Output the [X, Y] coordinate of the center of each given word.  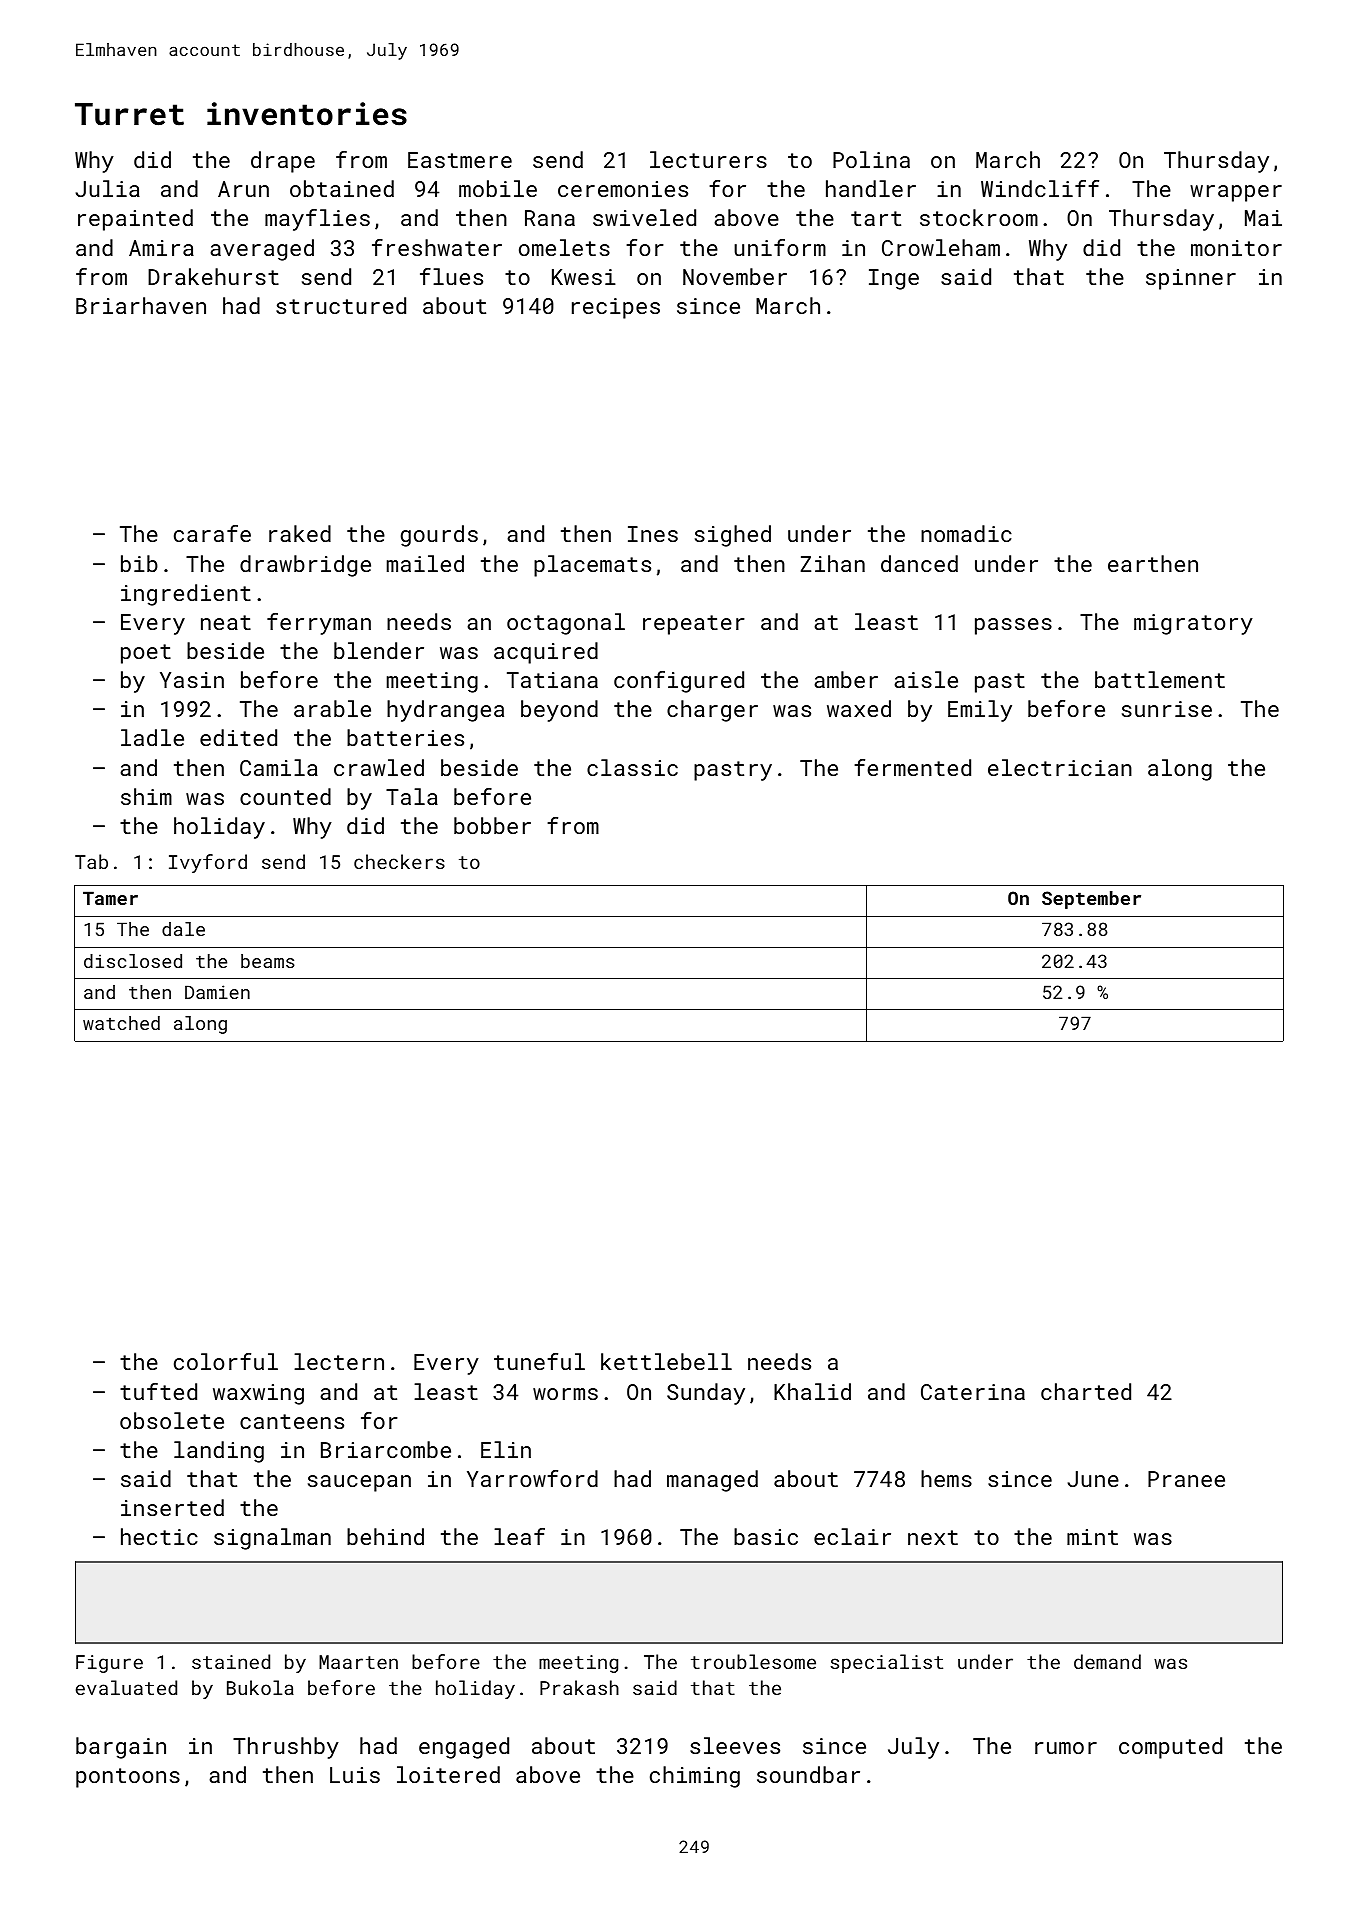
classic [632, 767]
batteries [405, 737]
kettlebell [666, 1361]
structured [341, 305]
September [1091, 900]
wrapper [1236, 193]
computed [1170, 1748]
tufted [158, 1391]
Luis [355, 1775]
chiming [695, 1777]
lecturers [708, 159]
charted [1086, 1391]
